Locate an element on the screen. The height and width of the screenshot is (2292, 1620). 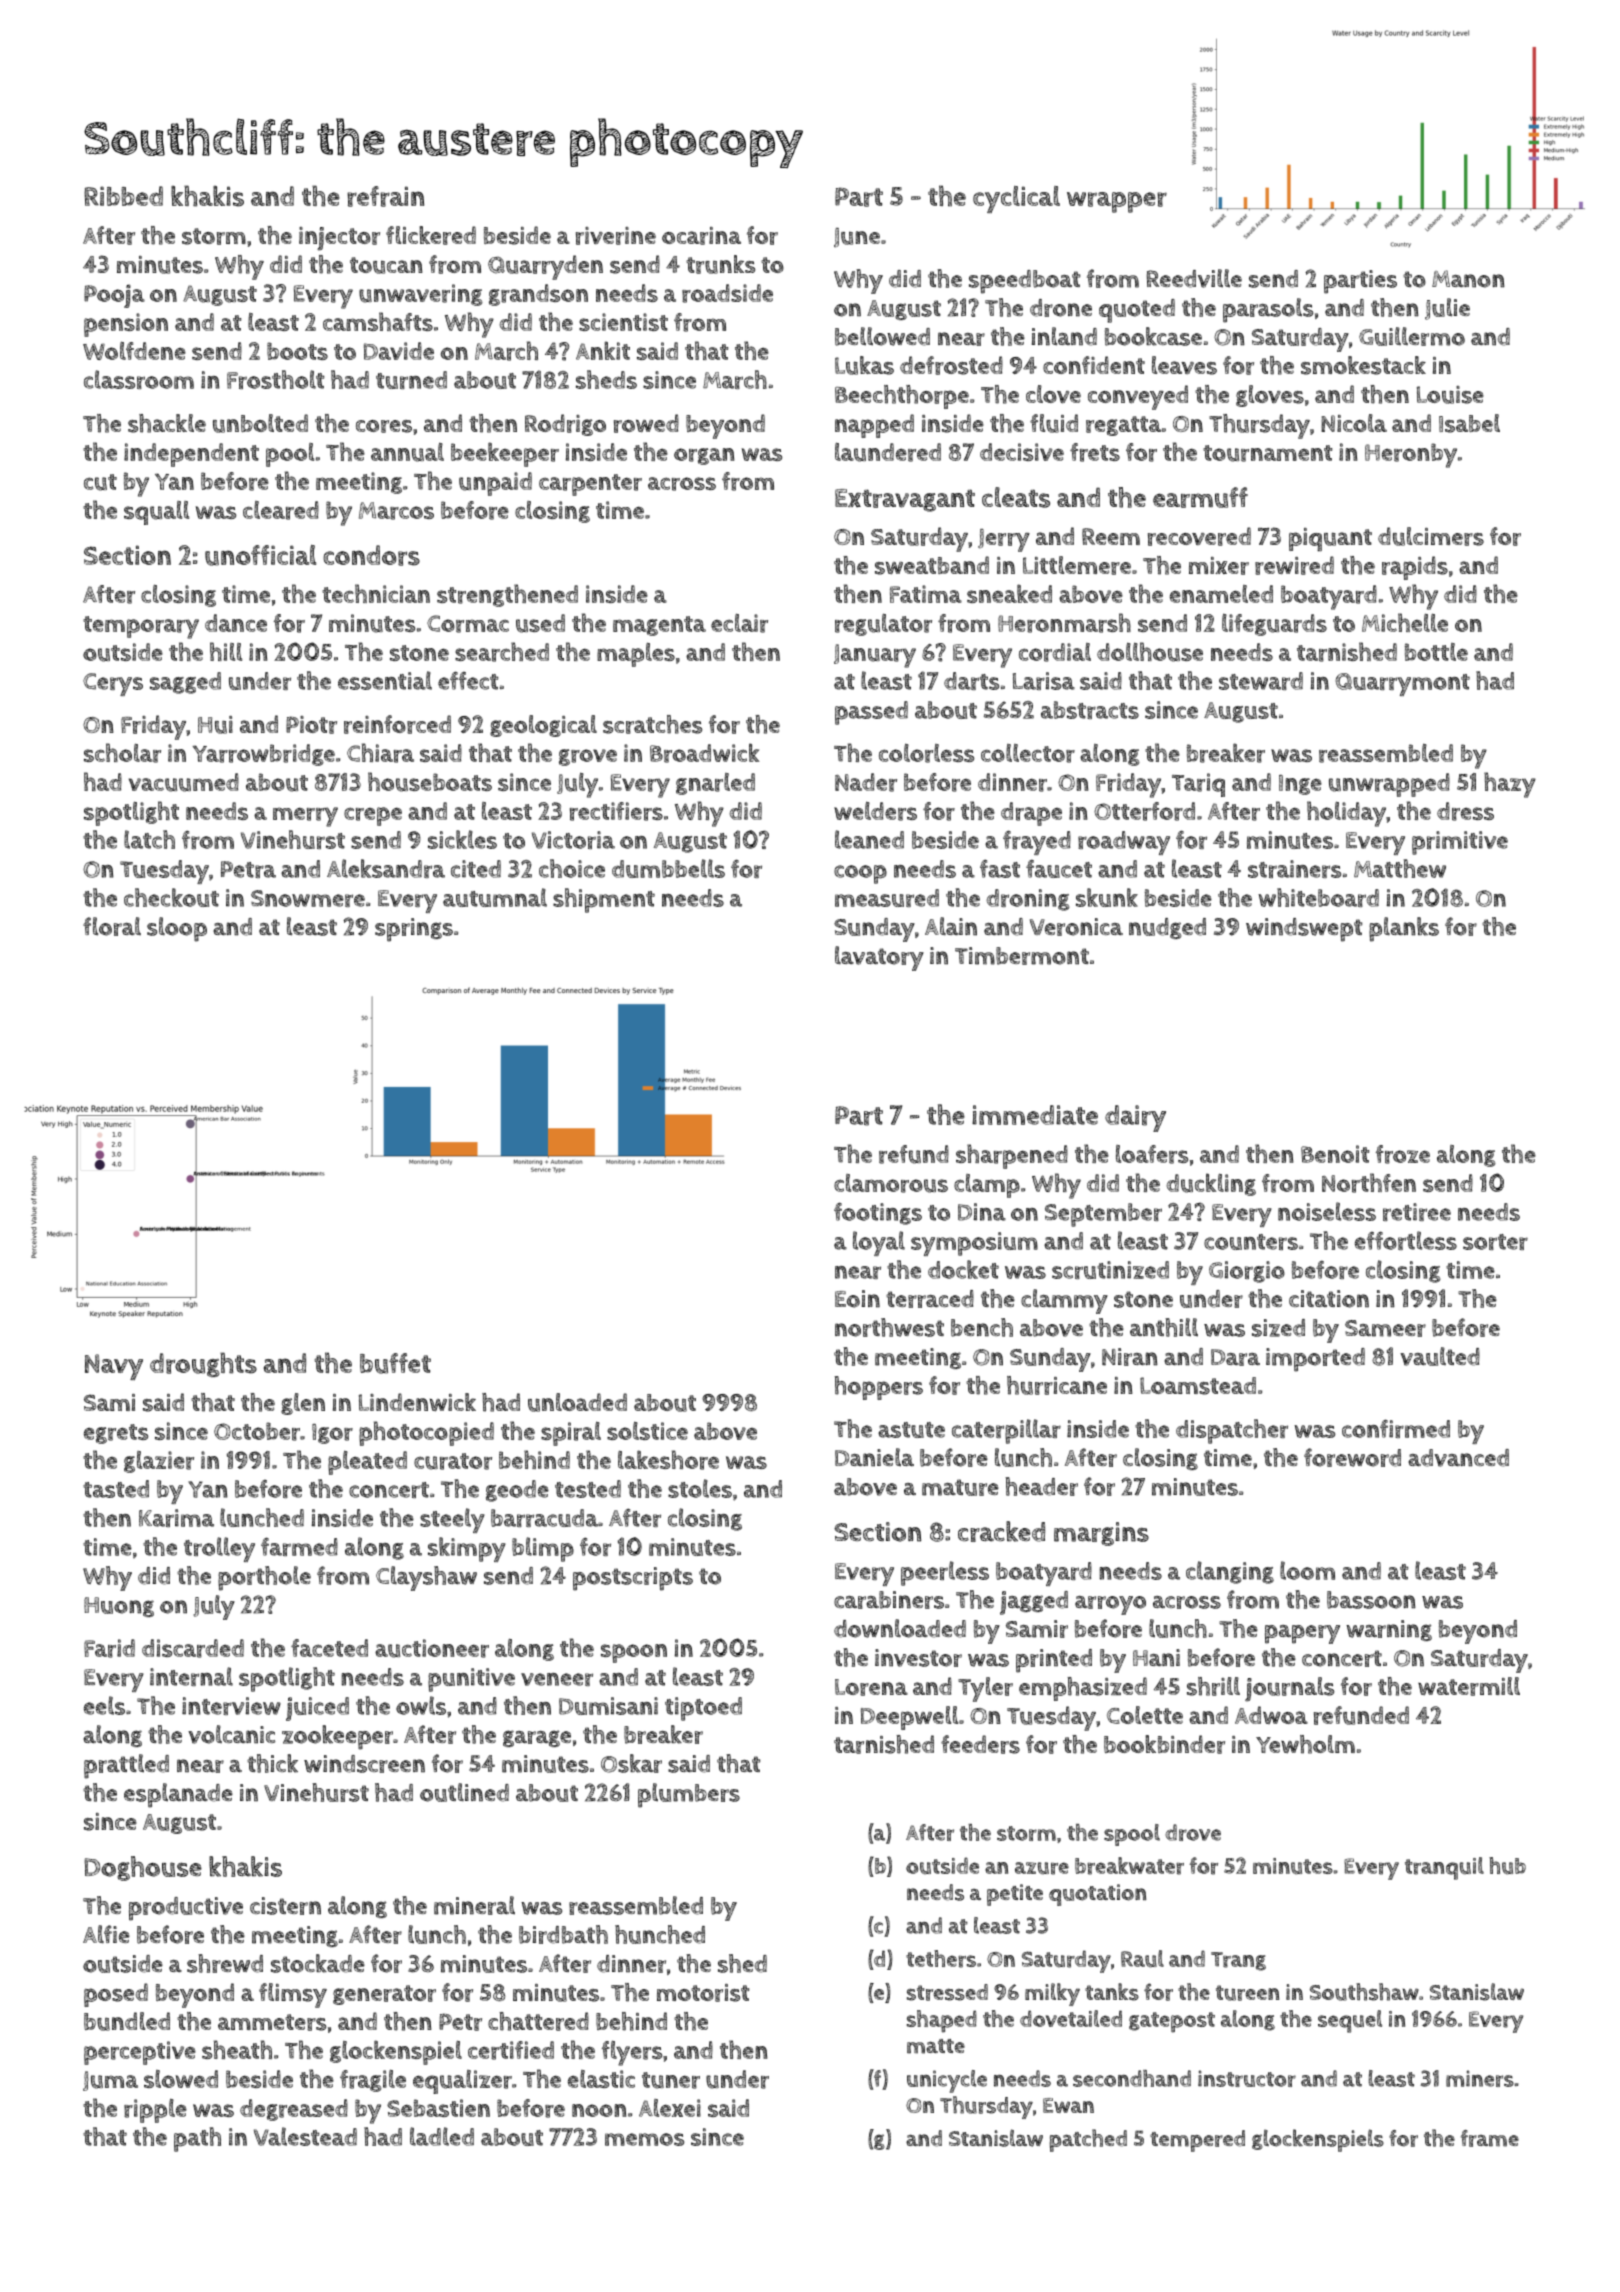
esplanade is located at coordinates (178, 1795).
